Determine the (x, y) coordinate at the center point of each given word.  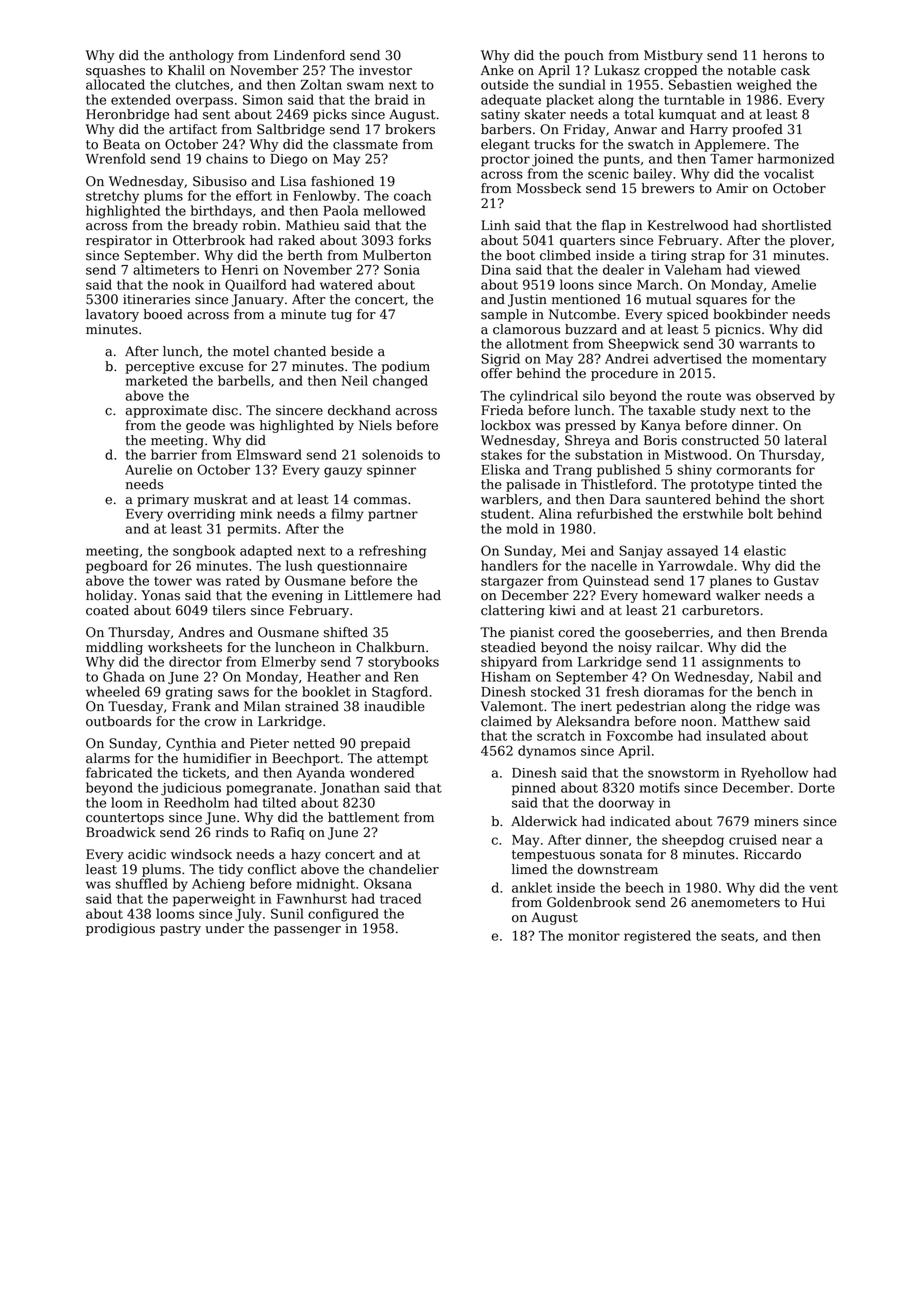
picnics (738, 330)
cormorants (754, 470)
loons (577, 284)
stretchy (112, 197)
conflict (272, 869)
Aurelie (148, 469)
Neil (355, 380)
